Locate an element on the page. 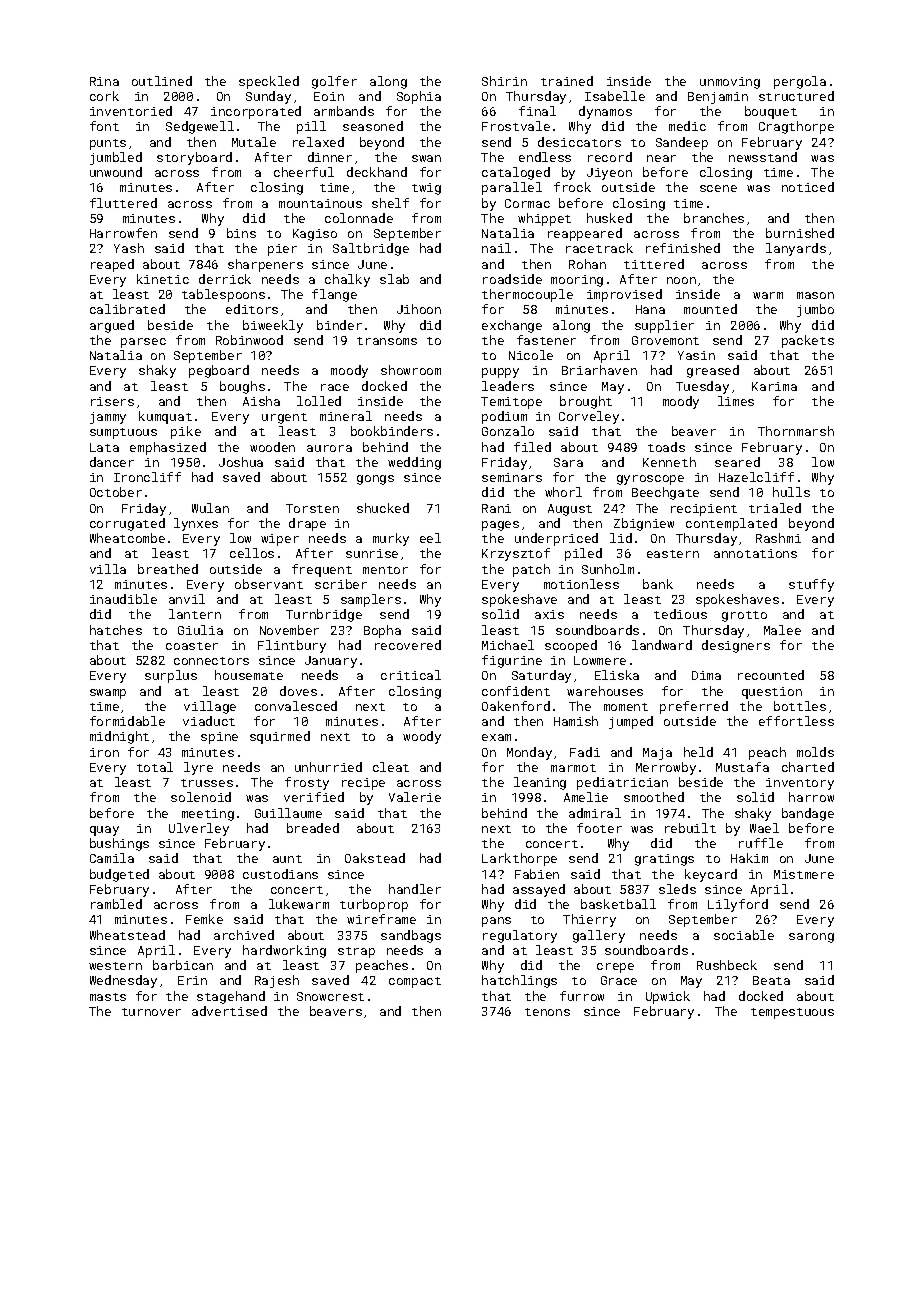 This page has height=1308, width=924. molds is located at coordinates (815, 752).
